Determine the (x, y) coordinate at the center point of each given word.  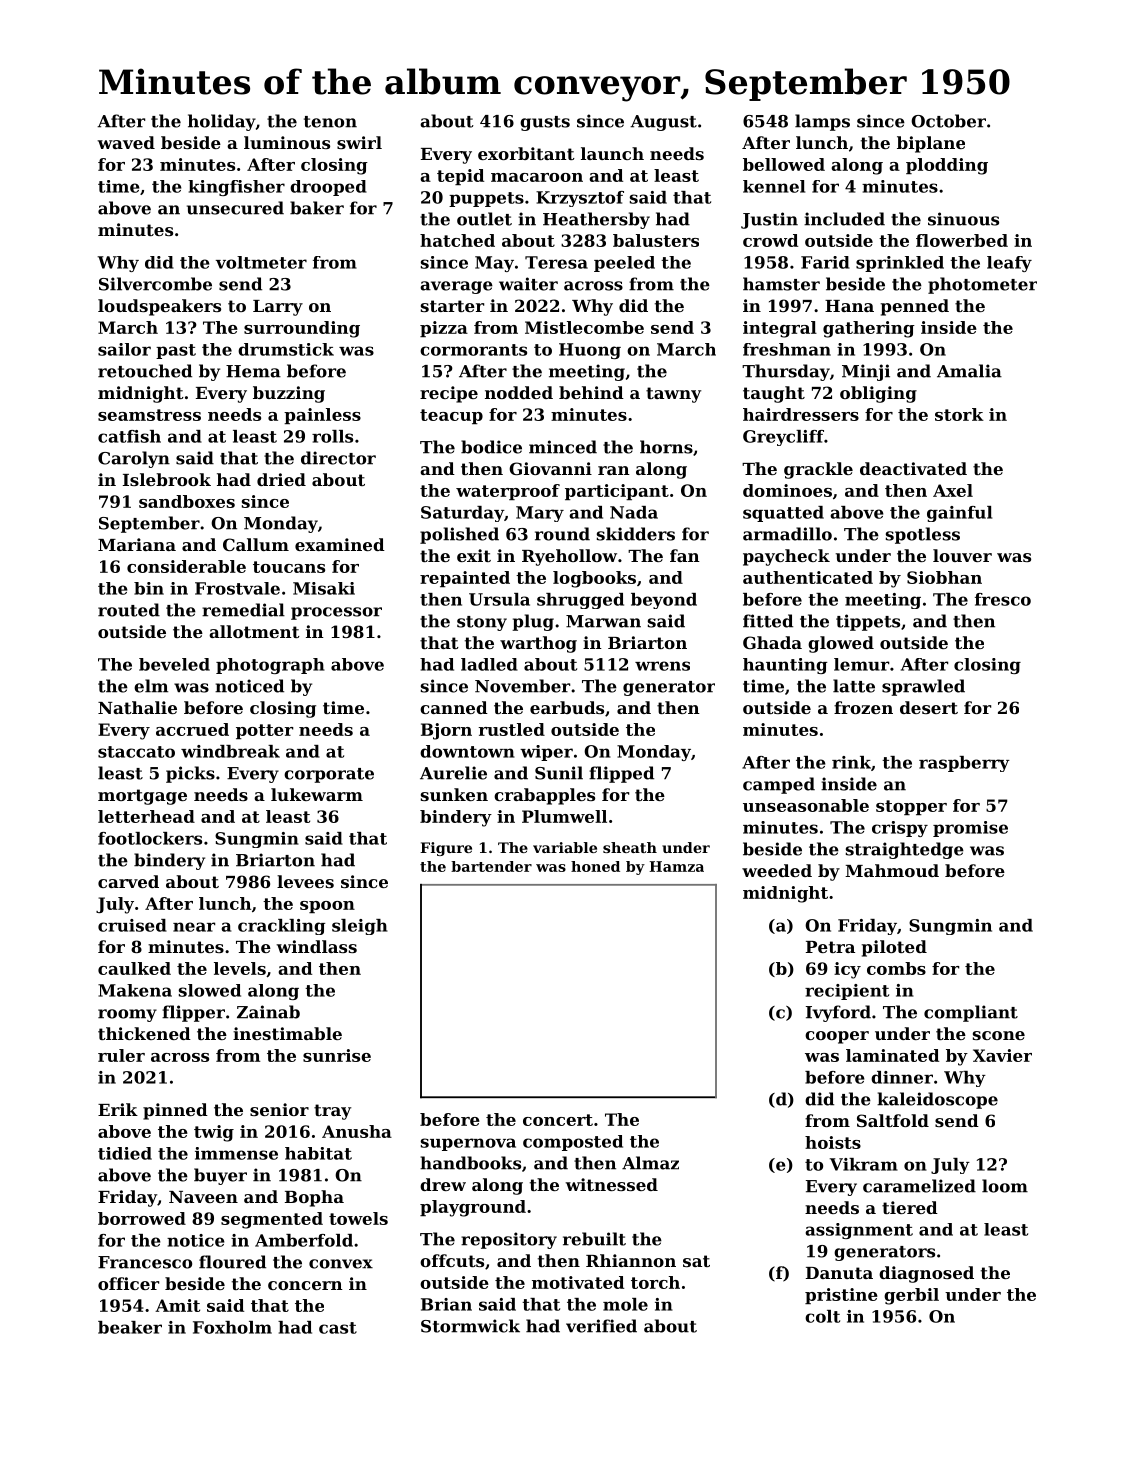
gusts (545, 123)
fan (685, 555)
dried (281, 479)
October (948, 121)
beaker (130, 1327)
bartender (491, 866)
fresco (1003, 599)
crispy (900, 829)
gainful (959, 514)
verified (601, 1326)
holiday (222, 122)
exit (474, 555)
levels (240, 968)
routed (129, 610)
